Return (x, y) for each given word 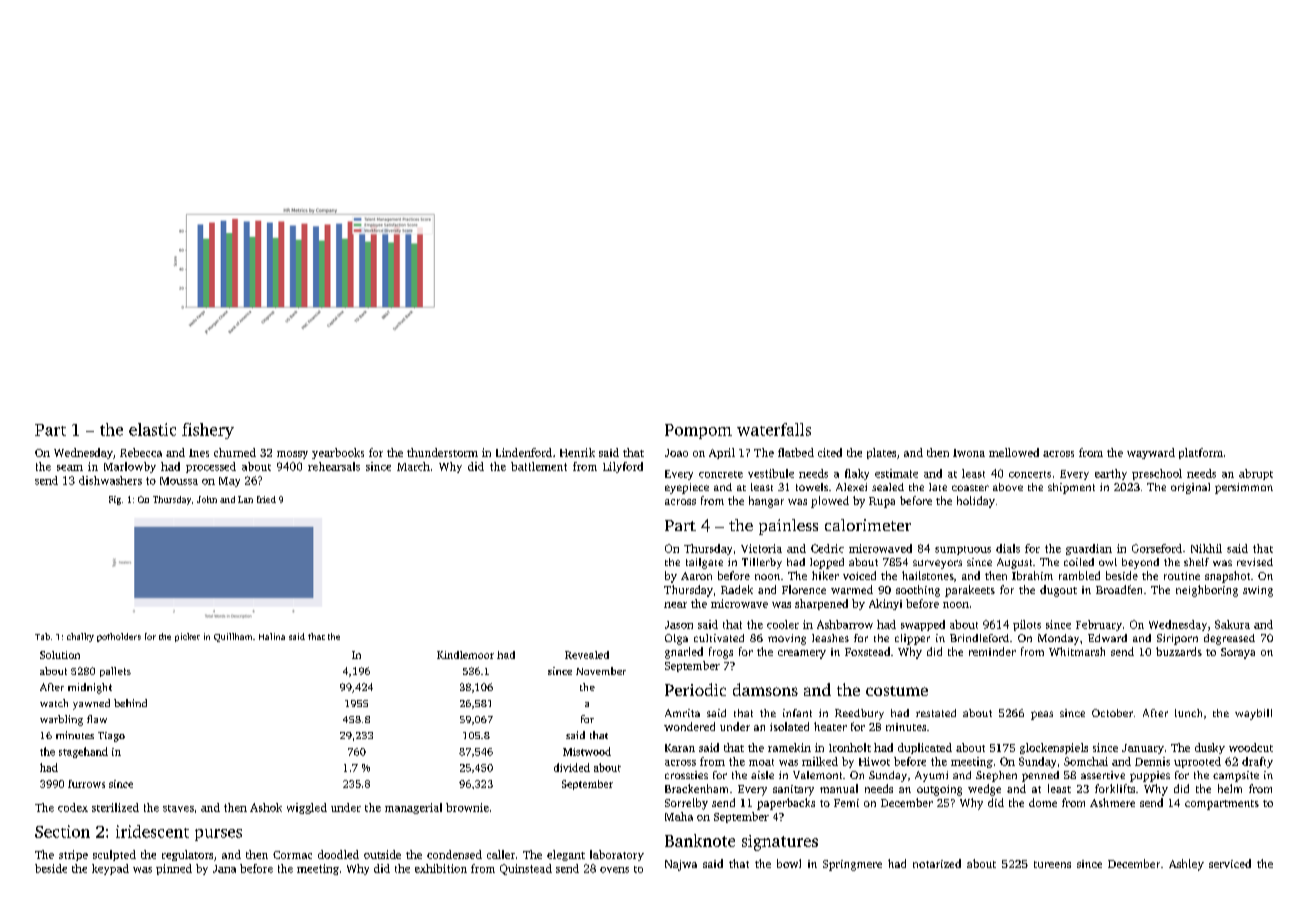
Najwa (681, 865)
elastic (152, 429)
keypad (110, 869)
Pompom (698, 431)
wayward (1151, 453)
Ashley (1186, 865)
